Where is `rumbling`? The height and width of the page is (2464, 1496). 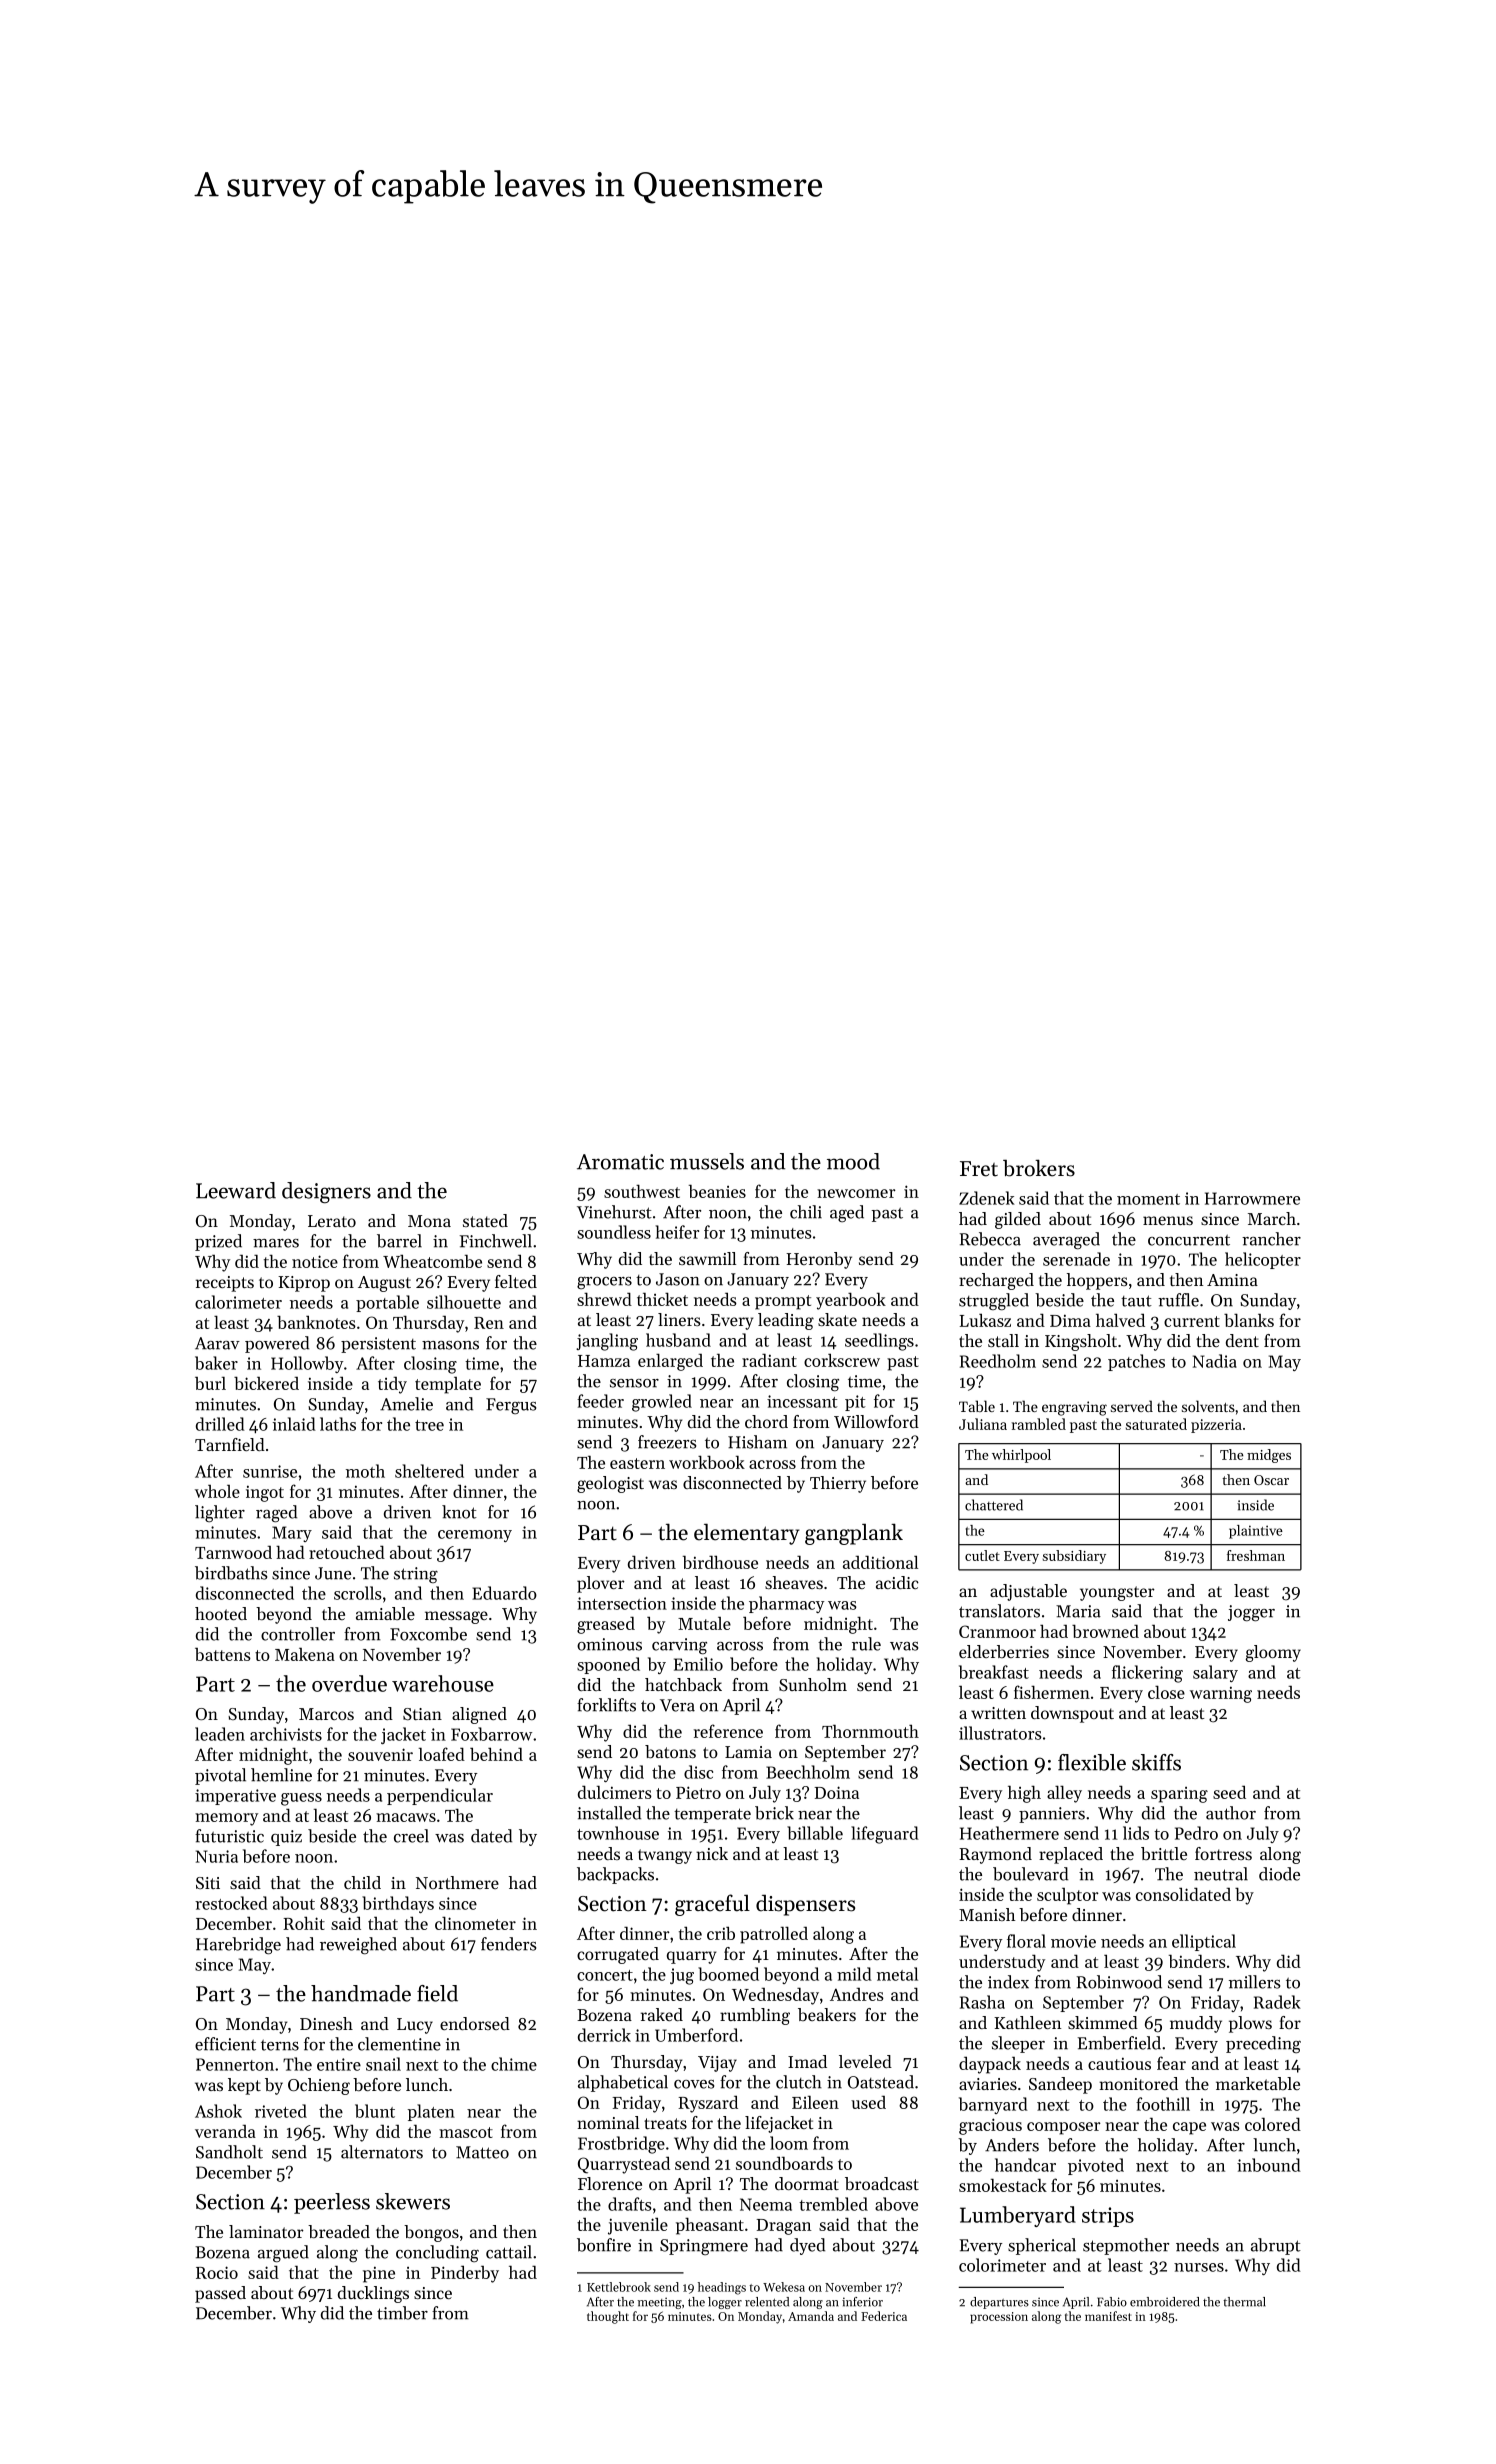 rumbling is located at coordinates (755, 2016).
